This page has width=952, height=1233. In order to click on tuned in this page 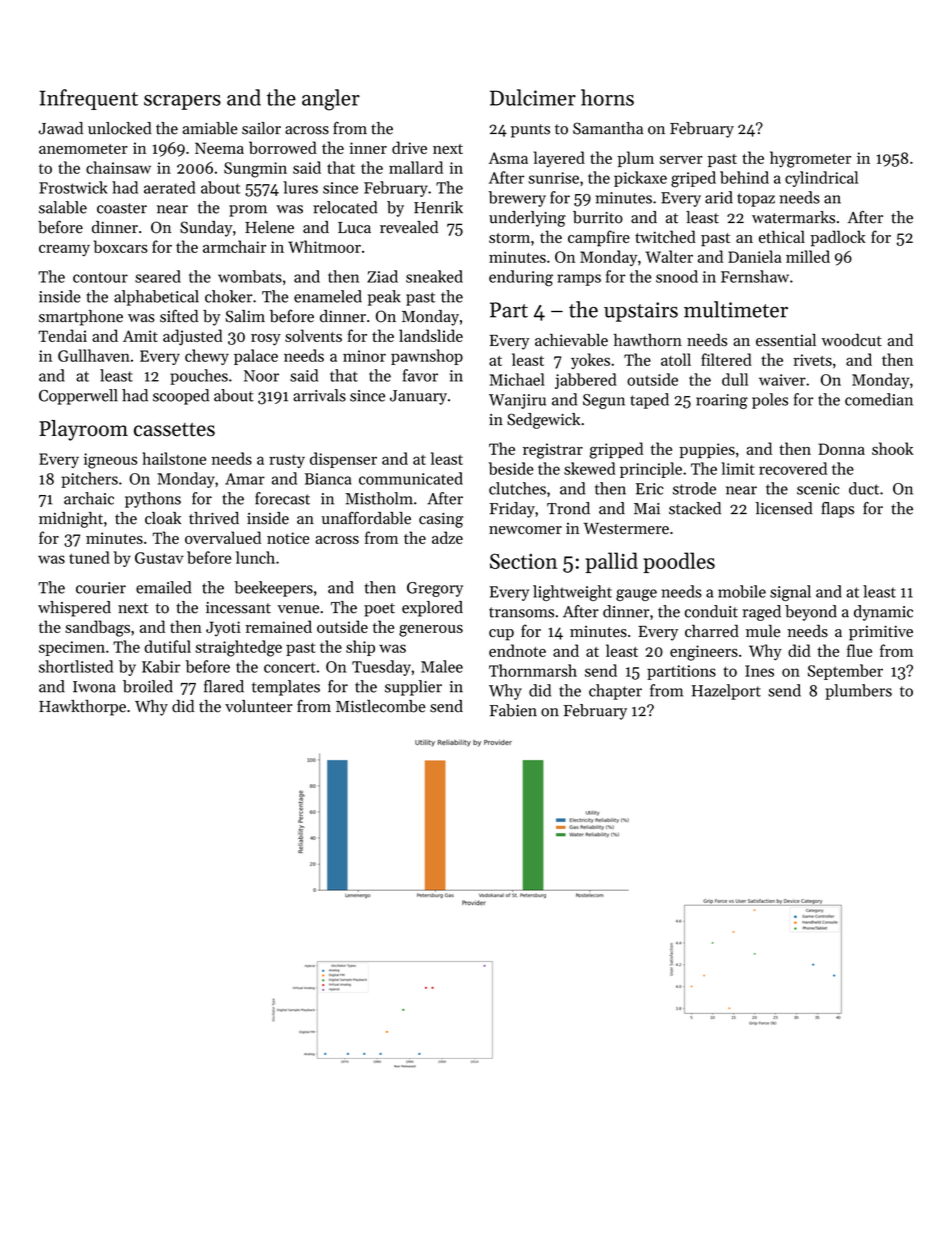, I will do `click(89, 557)`.
